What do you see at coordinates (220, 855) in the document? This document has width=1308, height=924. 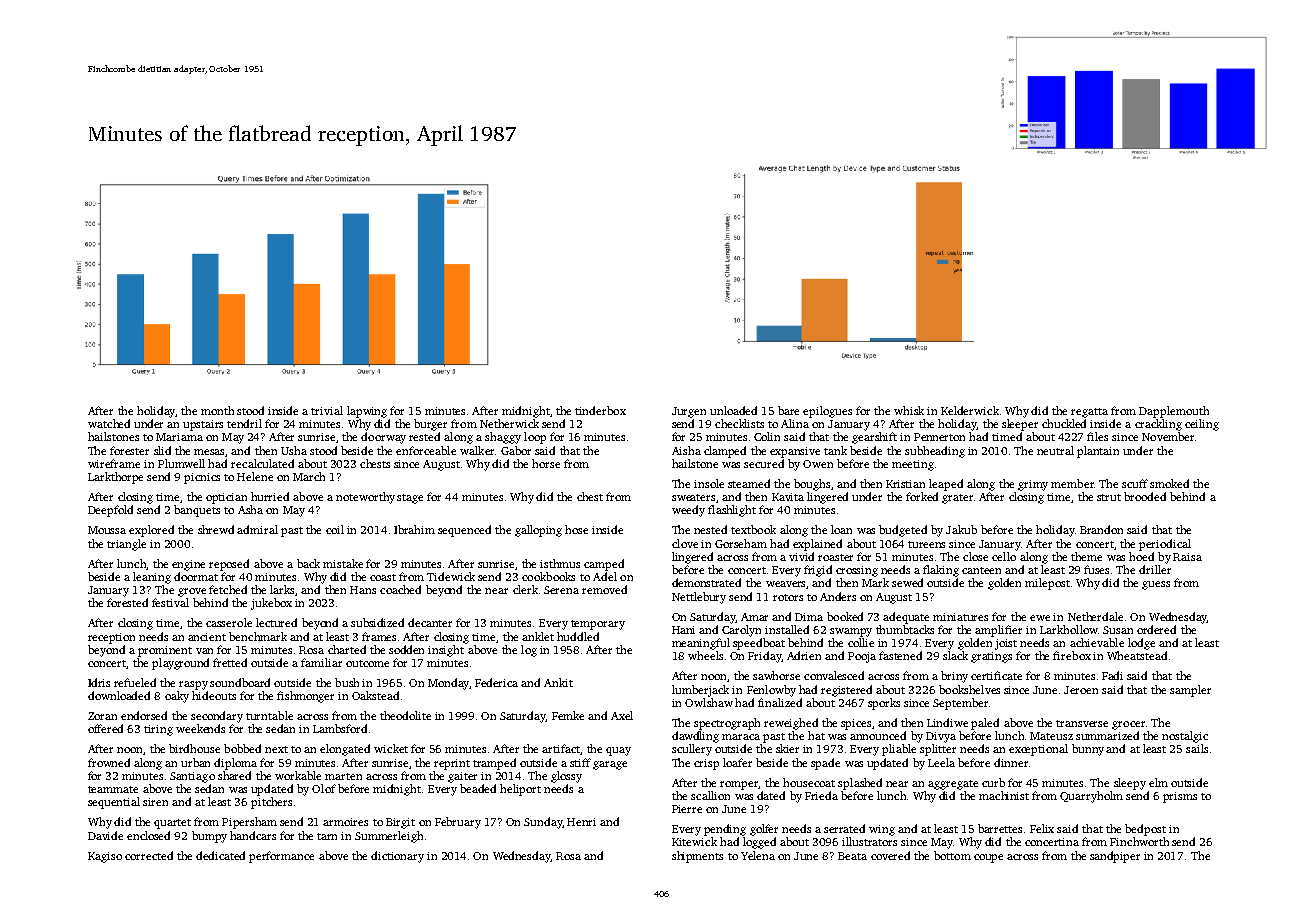 I see `dedicated` at bounding box center [220, 855].
